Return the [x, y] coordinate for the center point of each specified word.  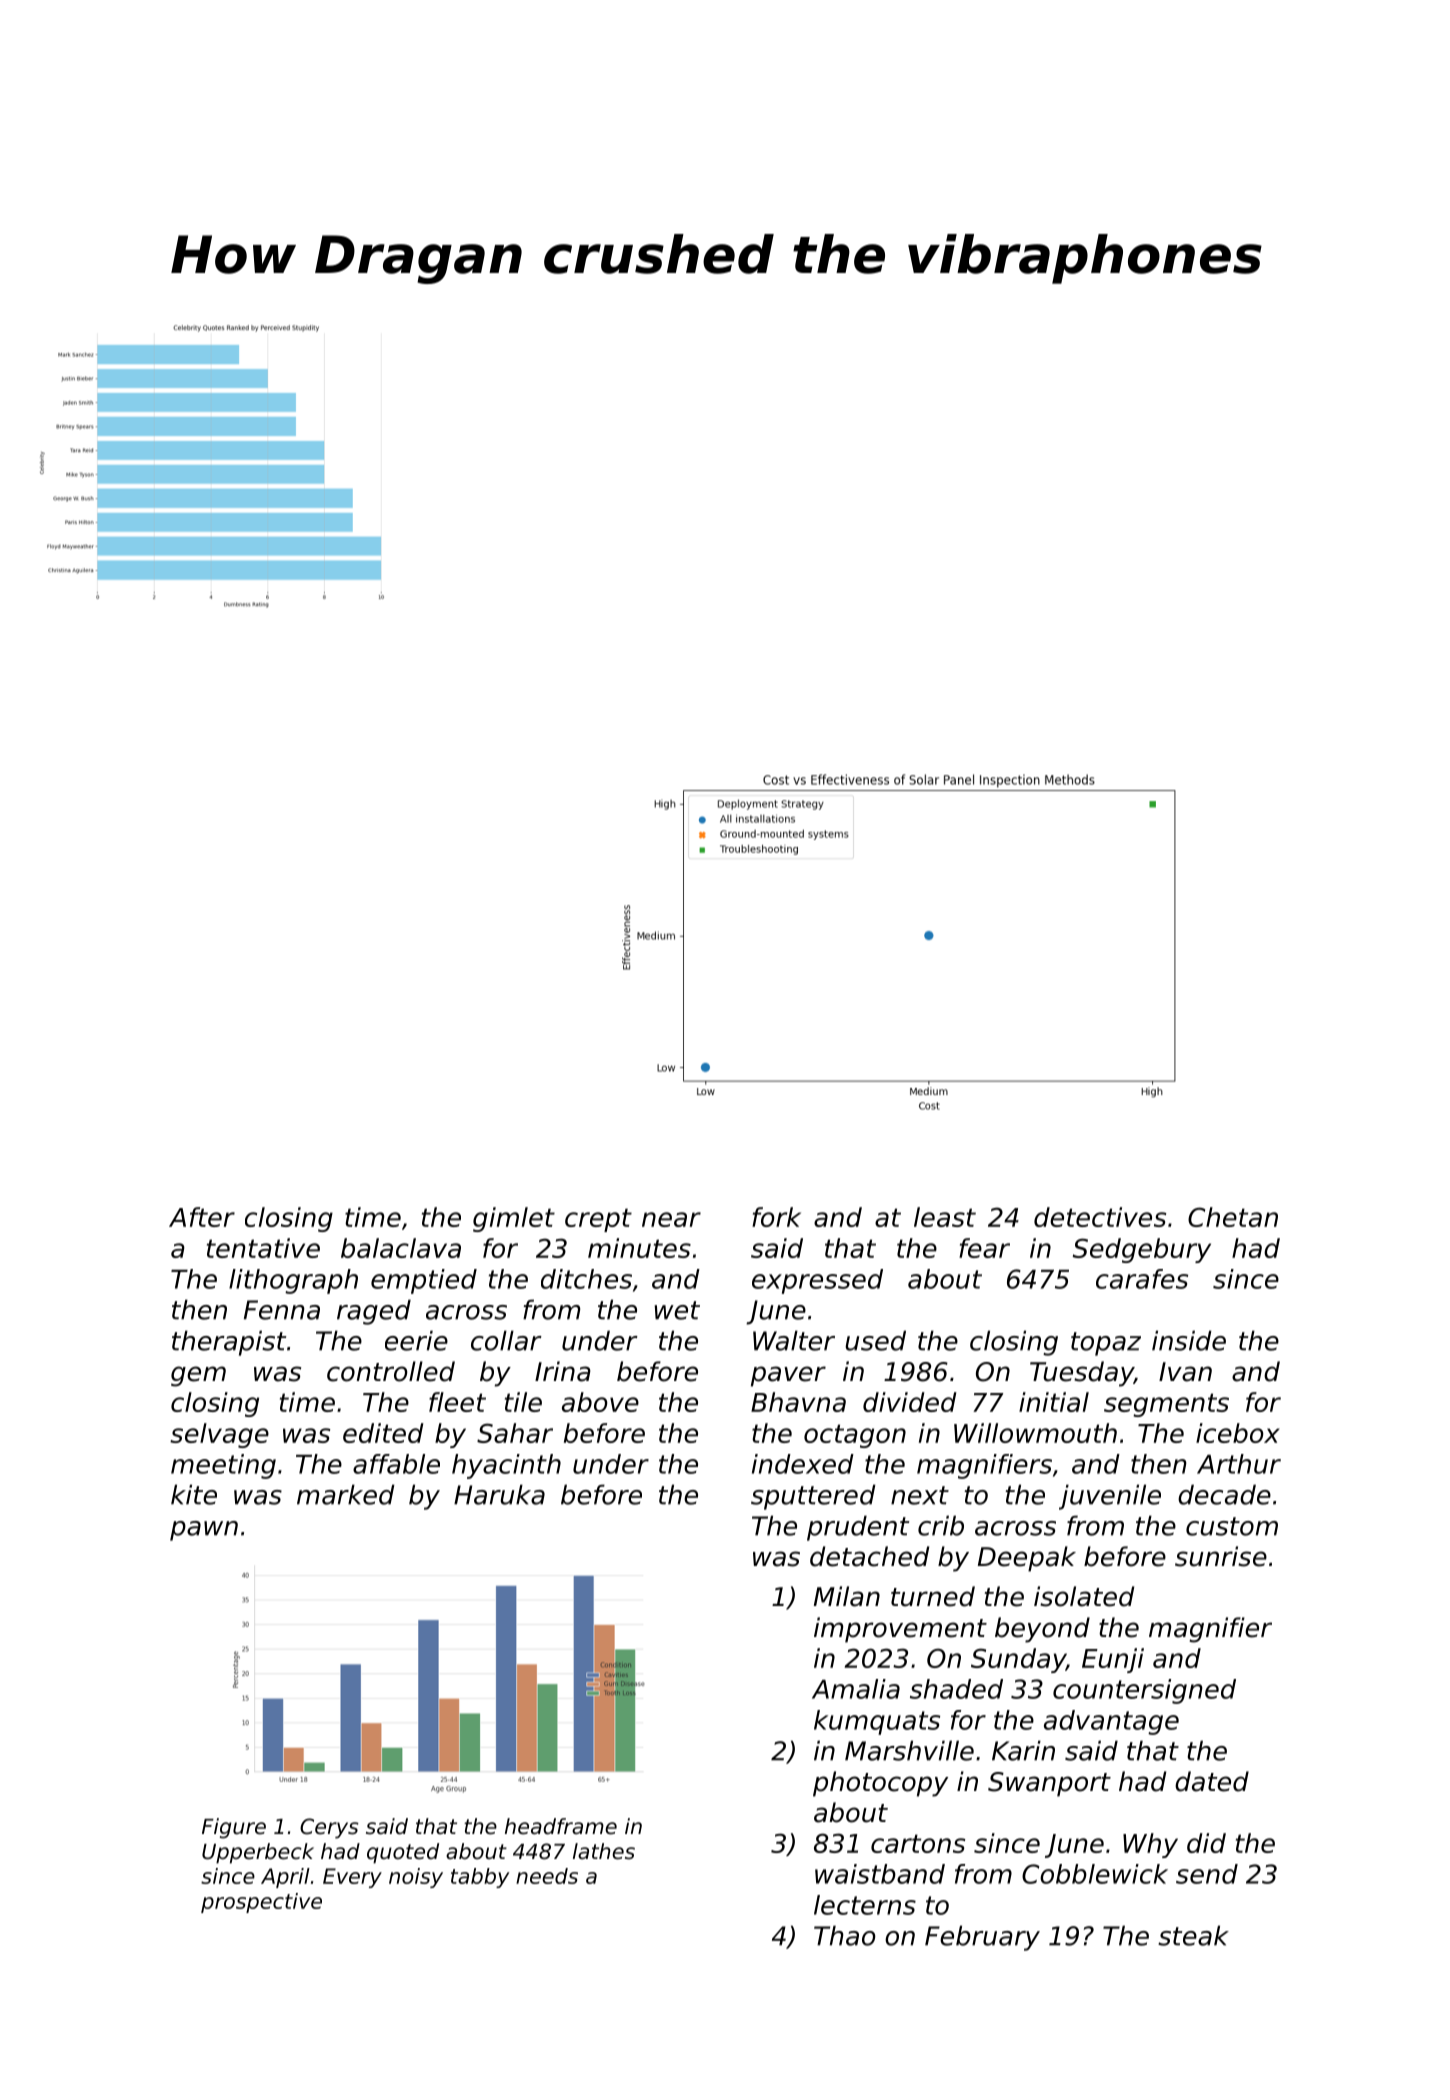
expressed [817, 1281]
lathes [604, 1851]
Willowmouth [1035, 1433]
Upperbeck [258, 1853]
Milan [847, 1596]
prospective [261, 1903]
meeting [223, 1466]
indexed [803, 1464]
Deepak [1027, 1559]
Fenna [282, 1310]
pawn [204, 1531]
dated [1212, 1781]
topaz [1106, 1344]
